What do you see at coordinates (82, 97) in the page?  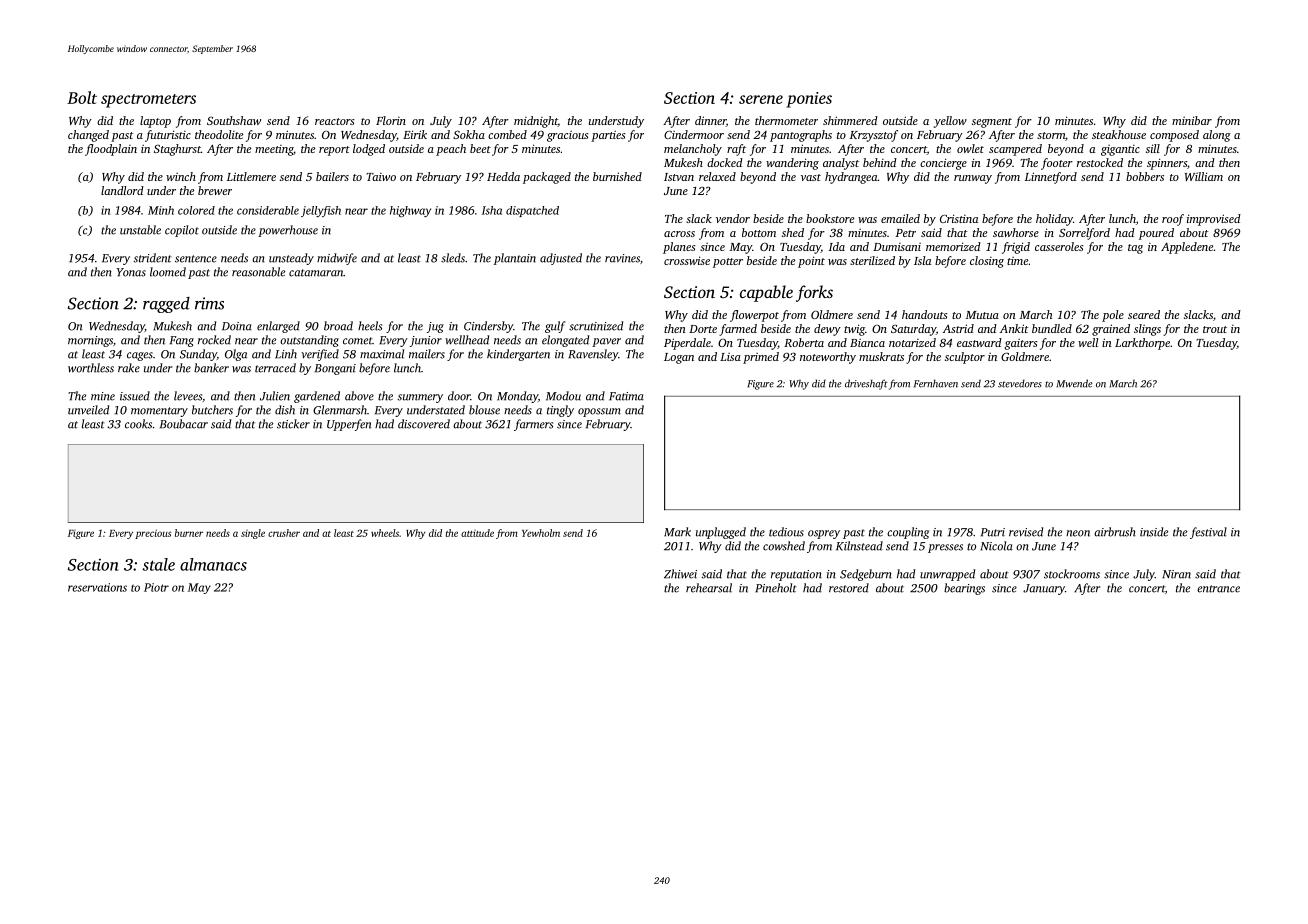 I see `Bolt` at bounding box center [82, 97].
